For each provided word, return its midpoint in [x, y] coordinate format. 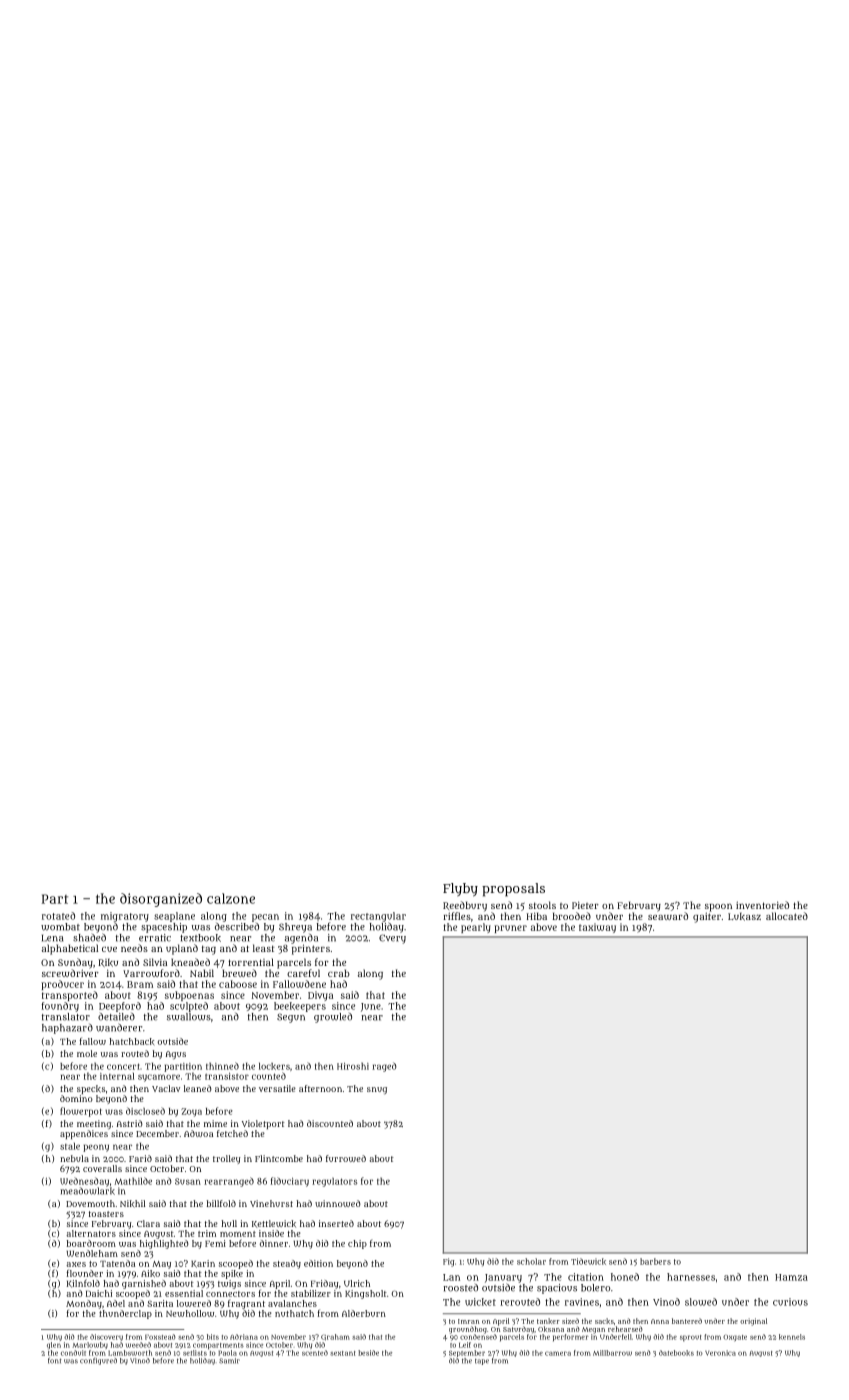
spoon [718, 907]
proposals [513, 890]
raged [384, 1067]
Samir [229, 1361]
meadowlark [87, 1191]
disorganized [161, 900]
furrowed [346, 1158]
